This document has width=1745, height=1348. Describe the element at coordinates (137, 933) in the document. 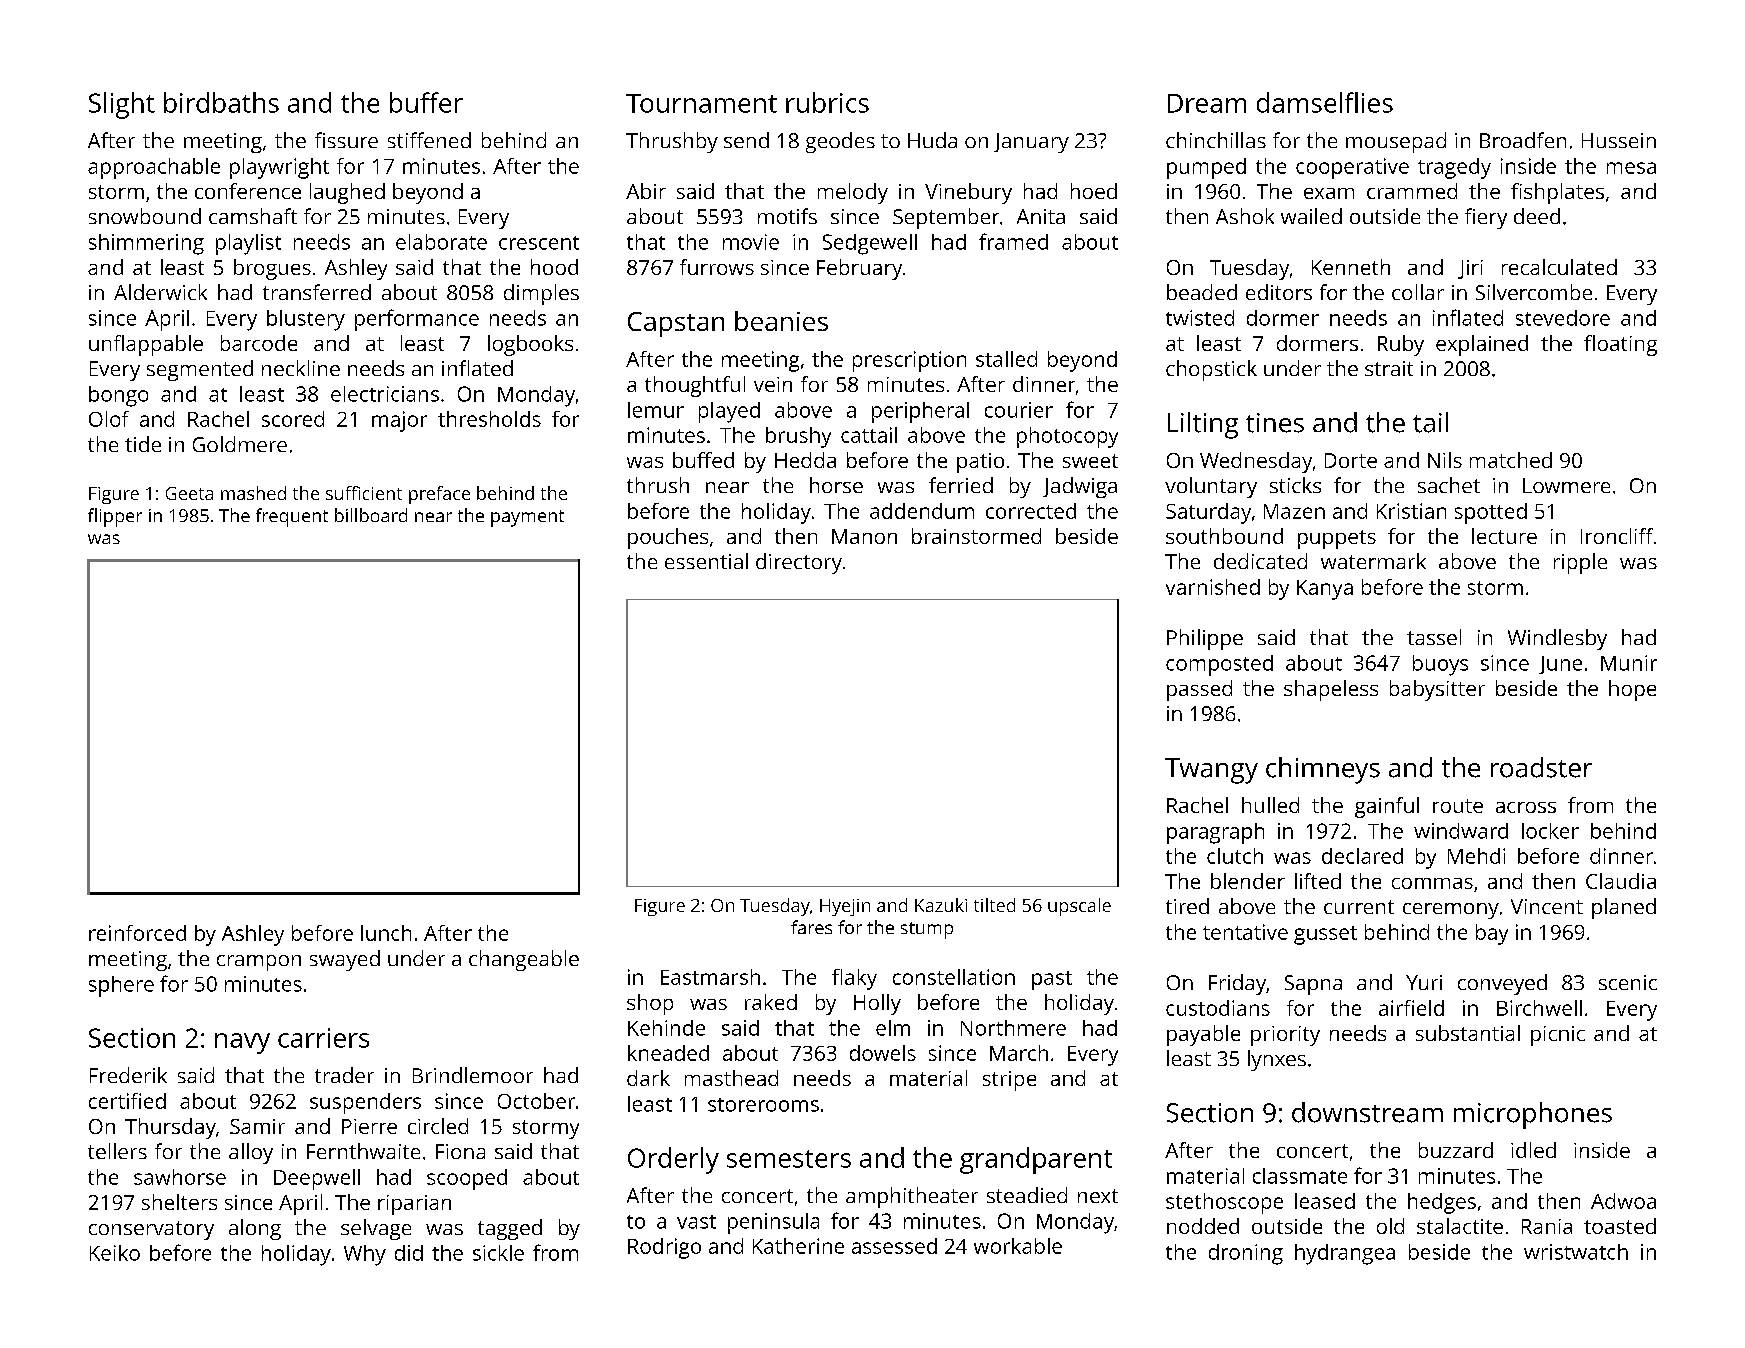

I see `reinforced` at that location.
